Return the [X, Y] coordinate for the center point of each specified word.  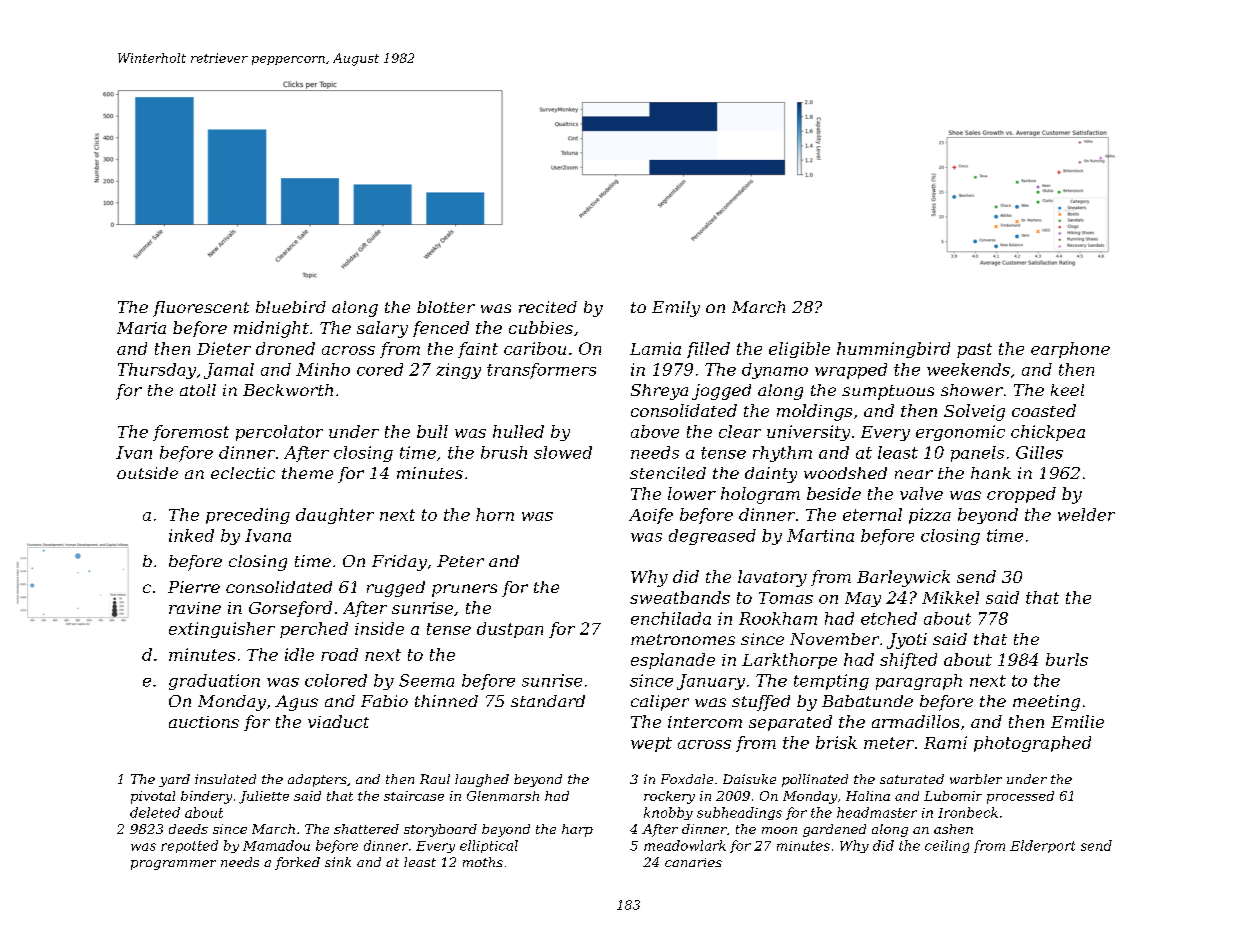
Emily [676, 309]
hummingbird [893, 350]
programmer [173, 865]
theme [307, 473]
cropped [1021, 495]
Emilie [1077, 721]
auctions [204, 722]
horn [495, 514]
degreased [712, 537]
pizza [930, 516]
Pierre [194, 587]
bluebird [291, 307]
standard [548, 701]
